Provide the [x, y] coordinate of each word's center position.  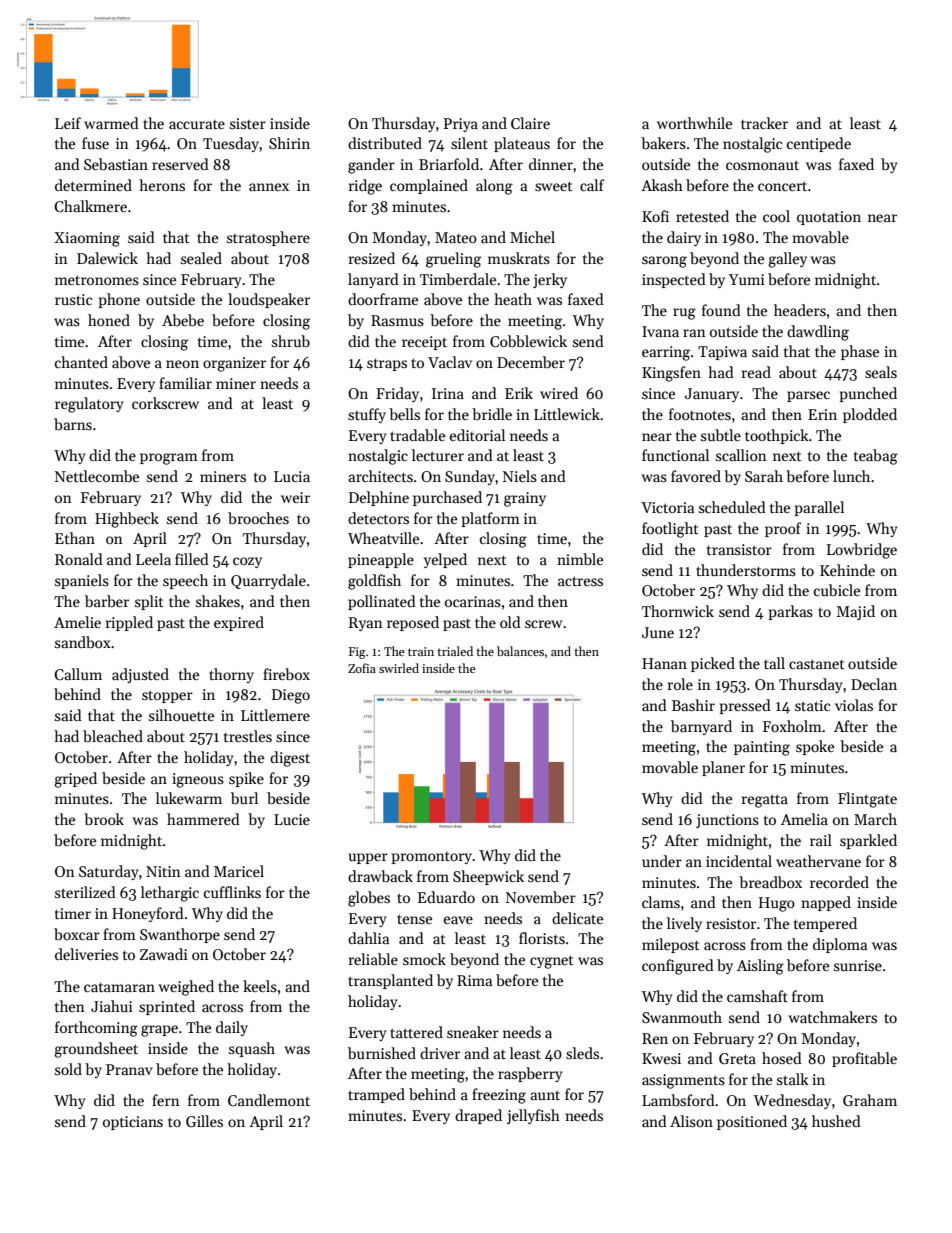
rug [684, 314]
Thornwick [678, 611]
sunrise [858, 965]
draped [478, 1116]
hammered [203, 819]
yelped [445, 560]
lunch [851, 476]
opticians [133, 1123]
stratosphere [268, 238]
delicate [577, 918]
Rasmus [397, 320]
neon [182, 364]
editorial [477, 435]
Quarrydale [268, 581]
